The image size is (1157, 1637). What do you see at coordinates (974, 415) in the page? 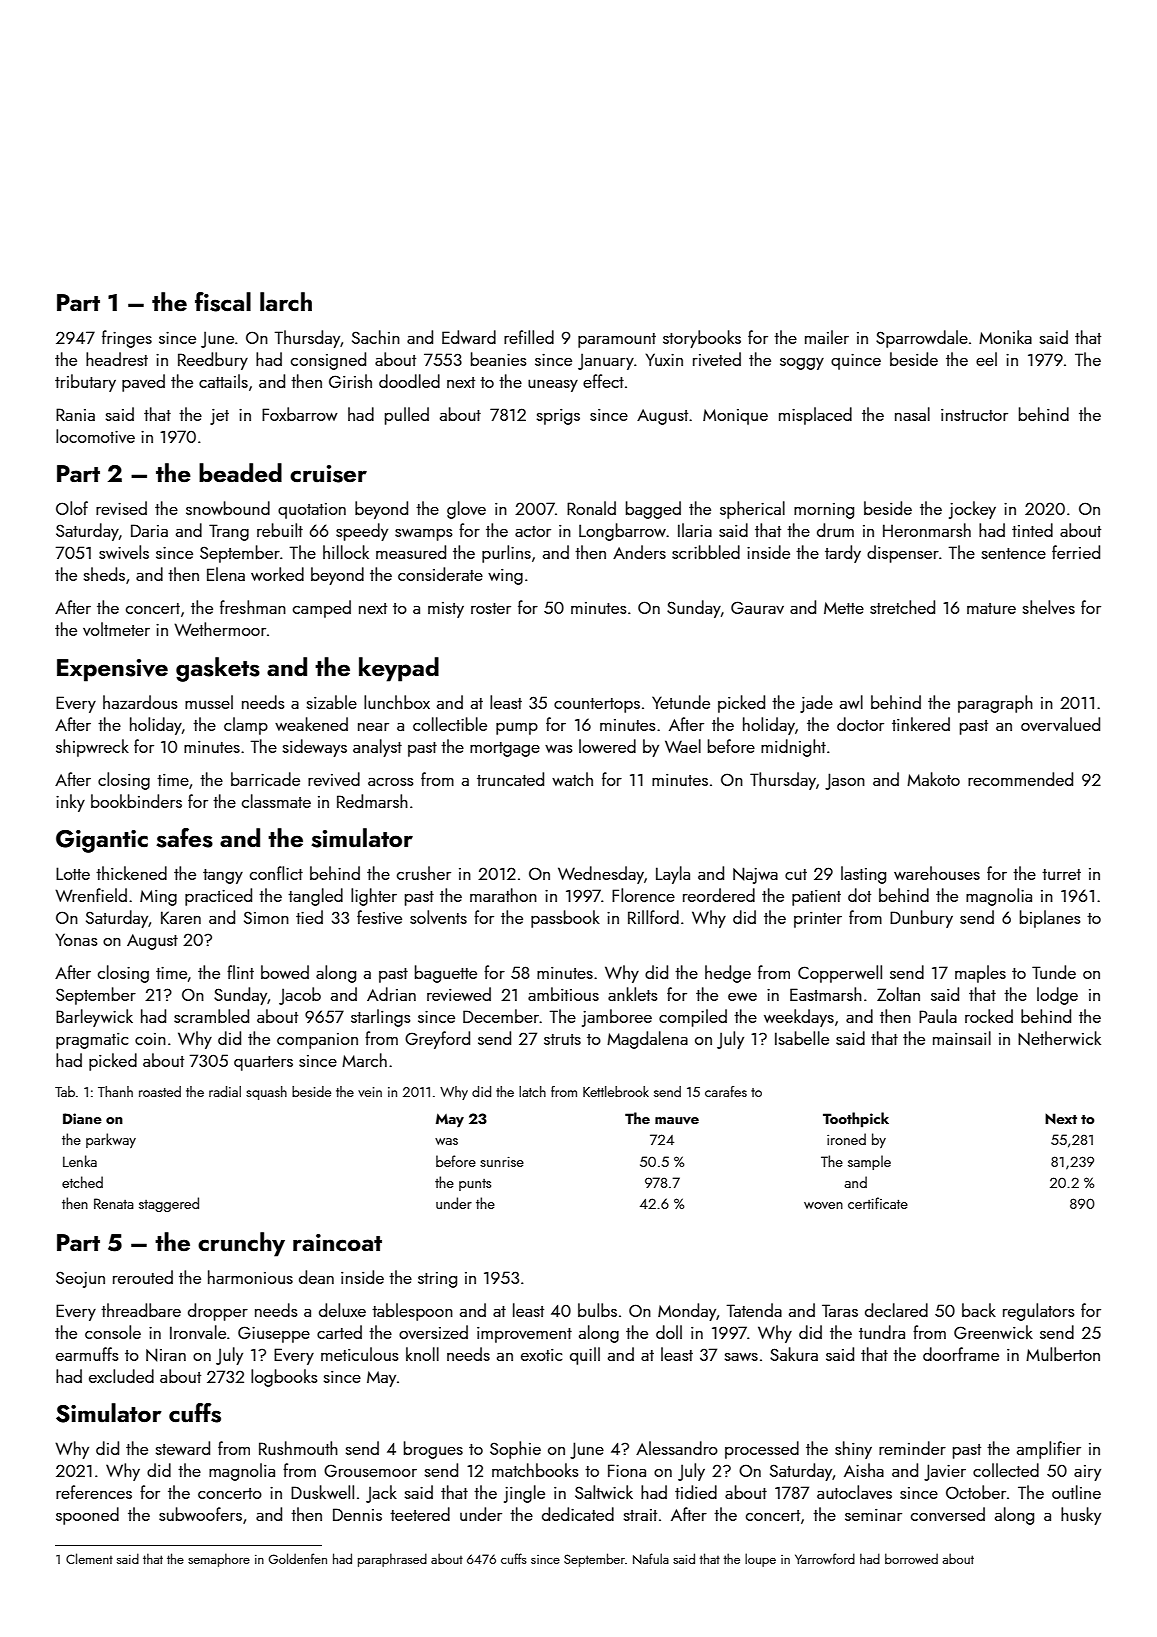
I see `instructor` at bounding box center [974, 415].
